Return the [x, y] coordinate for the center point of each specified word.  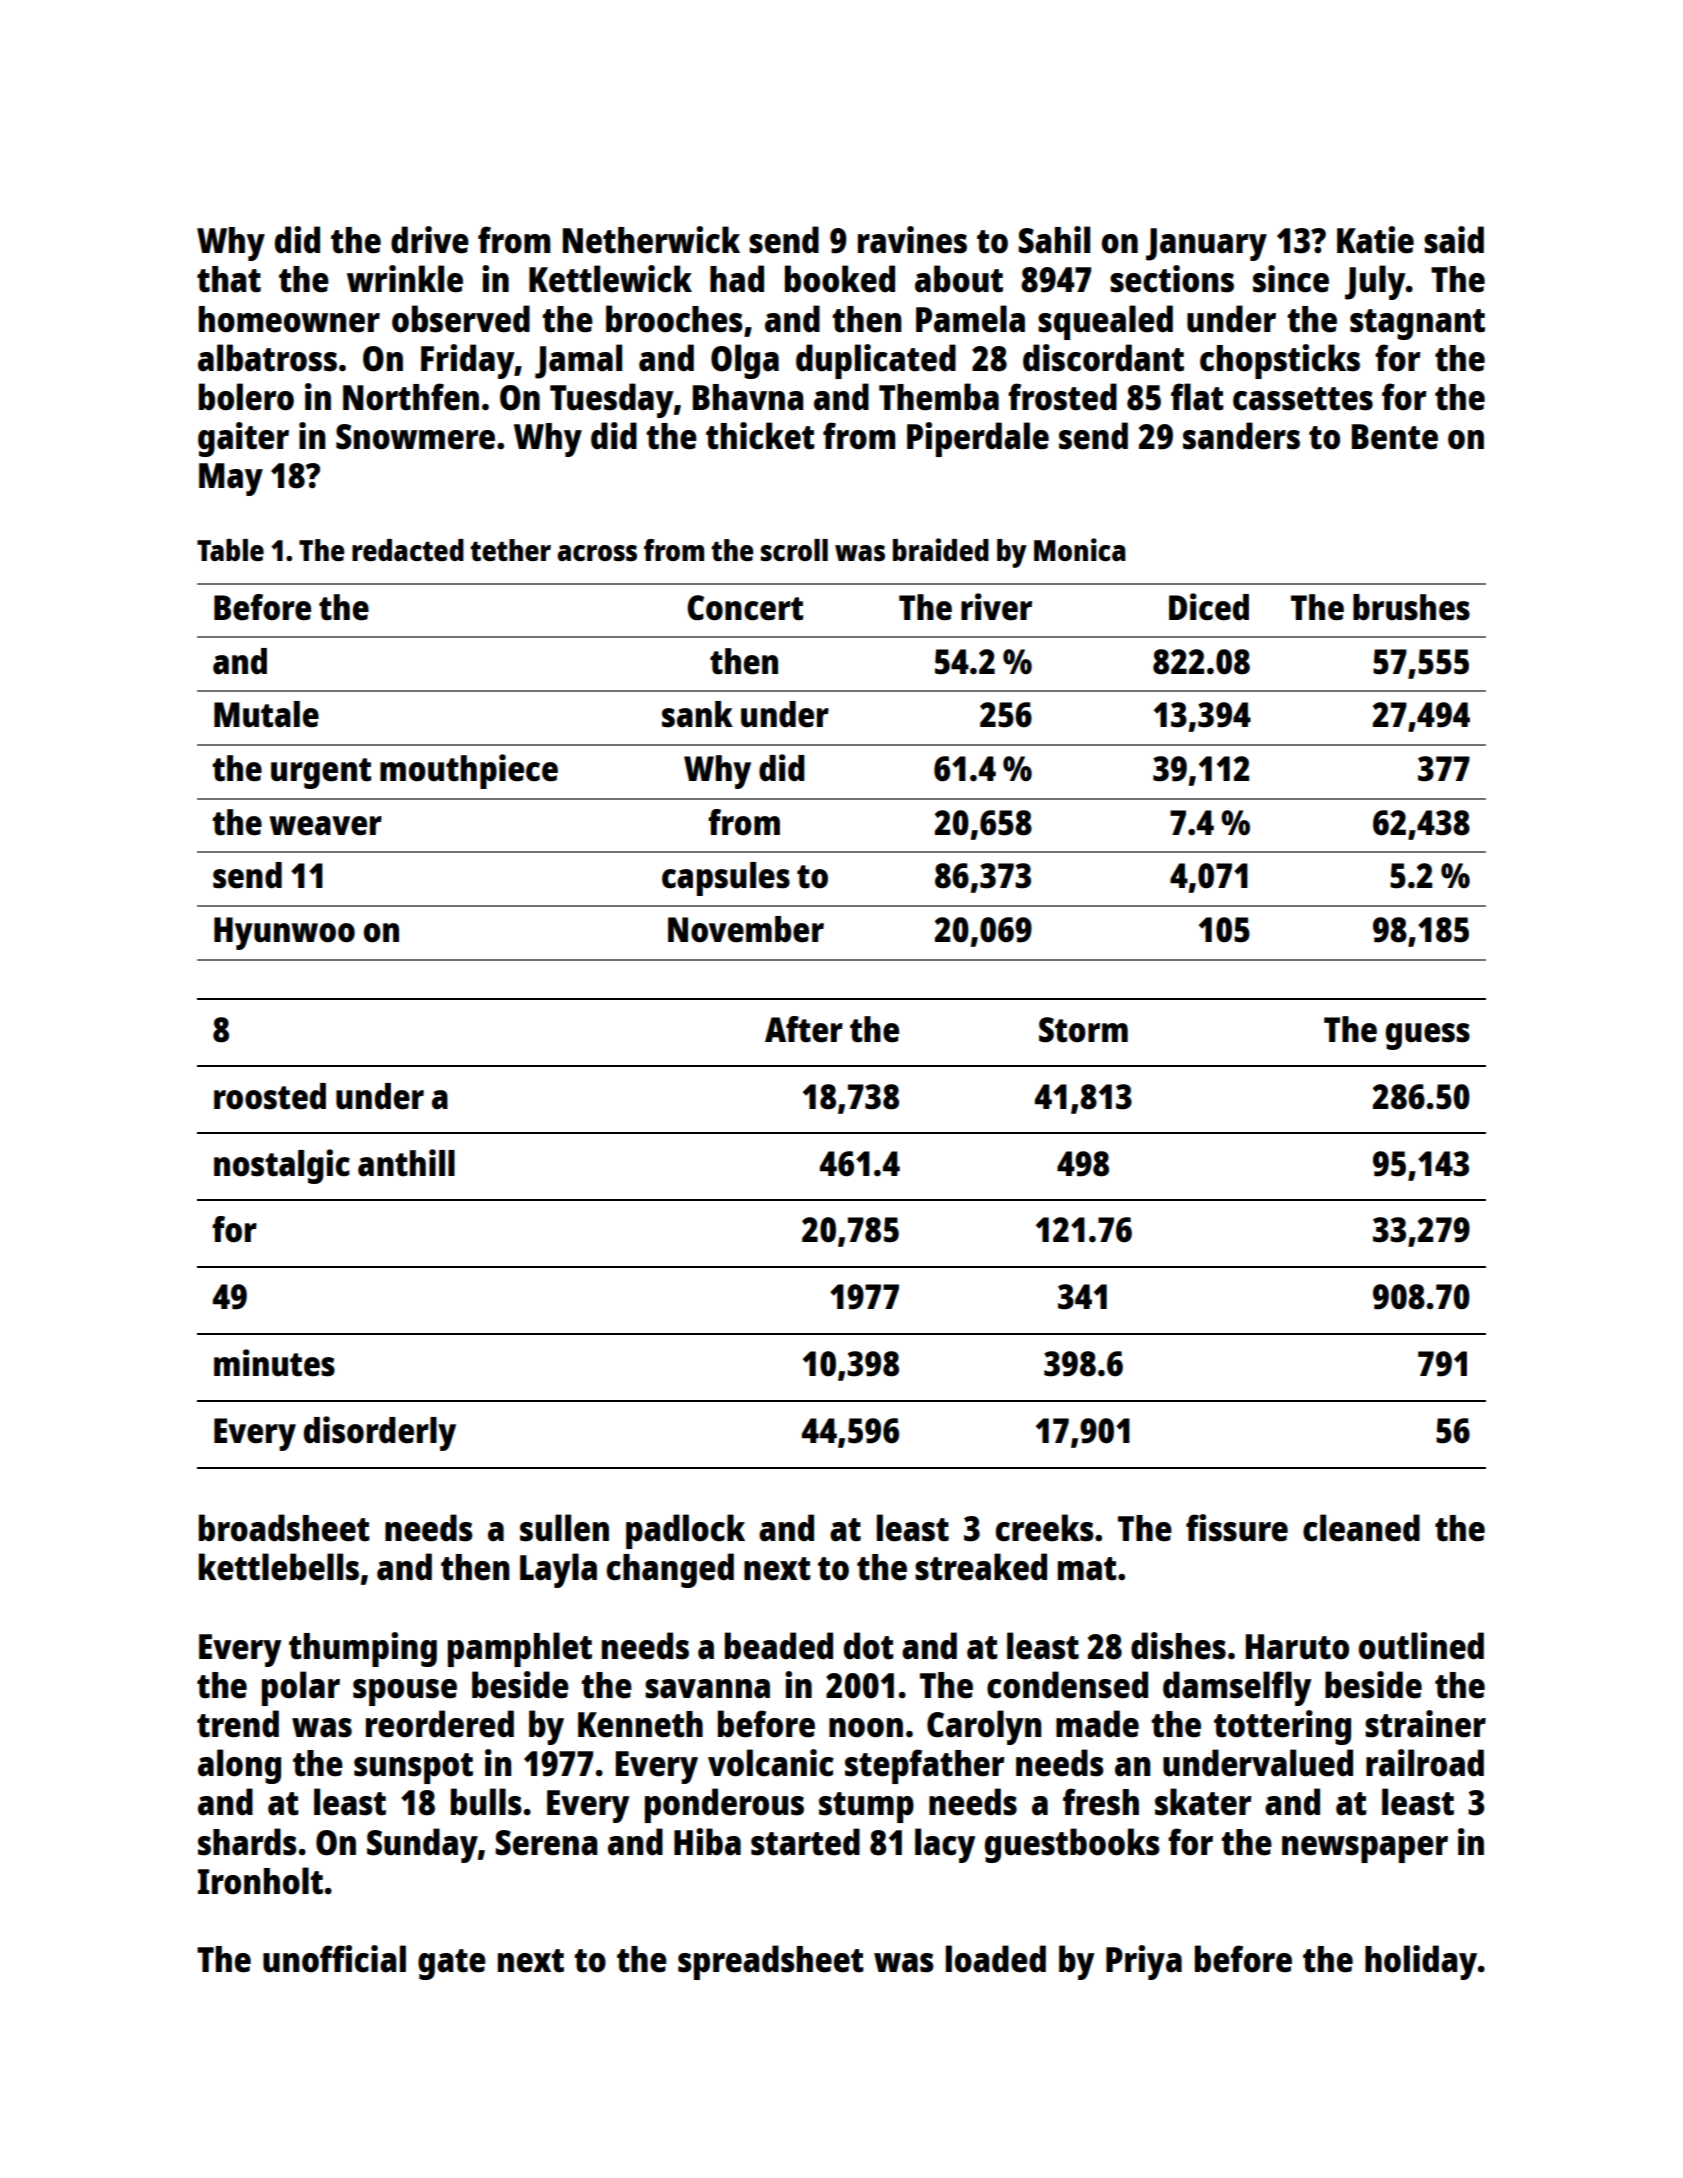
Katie [1375, 240]
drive [430, 240]
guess [1428, 1036]
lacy [945, 1845]
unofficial [334, 1959]
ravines [912, 240]
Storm [1083, 1030]
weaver [325, 826]
